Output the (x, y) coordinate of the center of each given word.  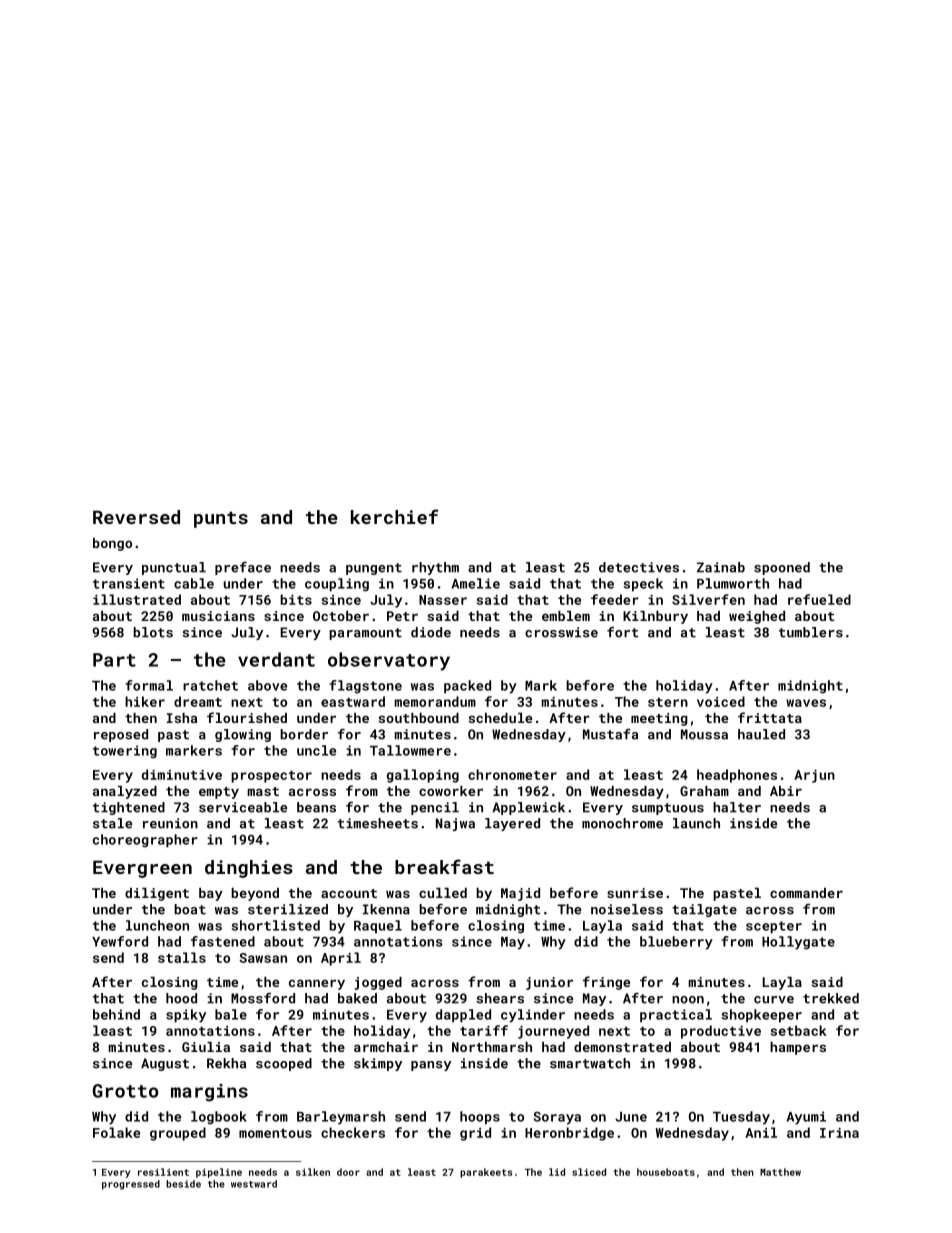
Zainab (721, 567)
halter (737, 807)
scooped (284, 1064)
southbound (419, 718)
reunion (170, 823)
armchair (386, 1047)
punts (221, 519)
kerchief (394, 516)
